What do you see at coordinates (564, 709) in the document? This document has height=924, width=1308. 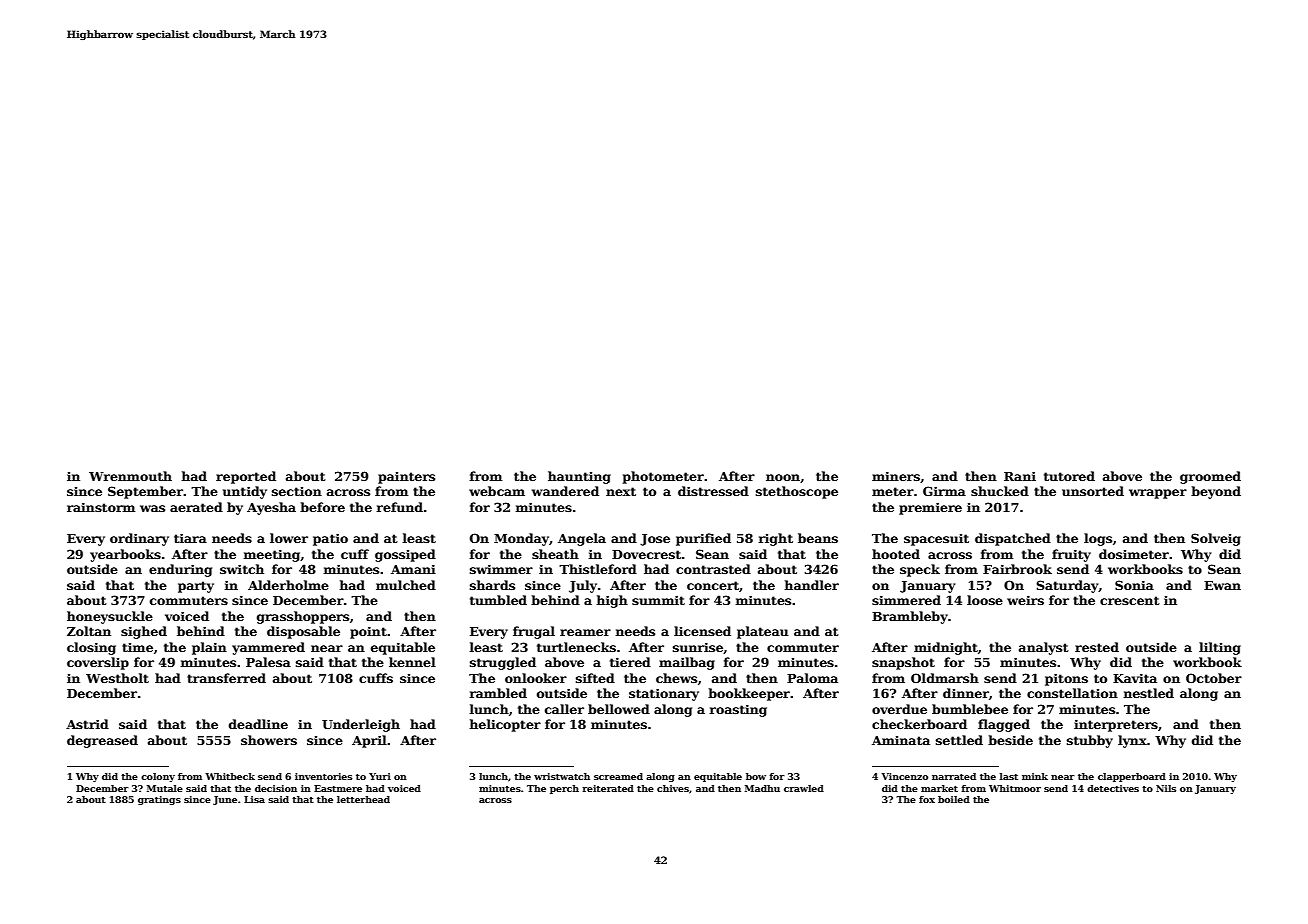 I see `caller` at bounding box center [564, 709].
